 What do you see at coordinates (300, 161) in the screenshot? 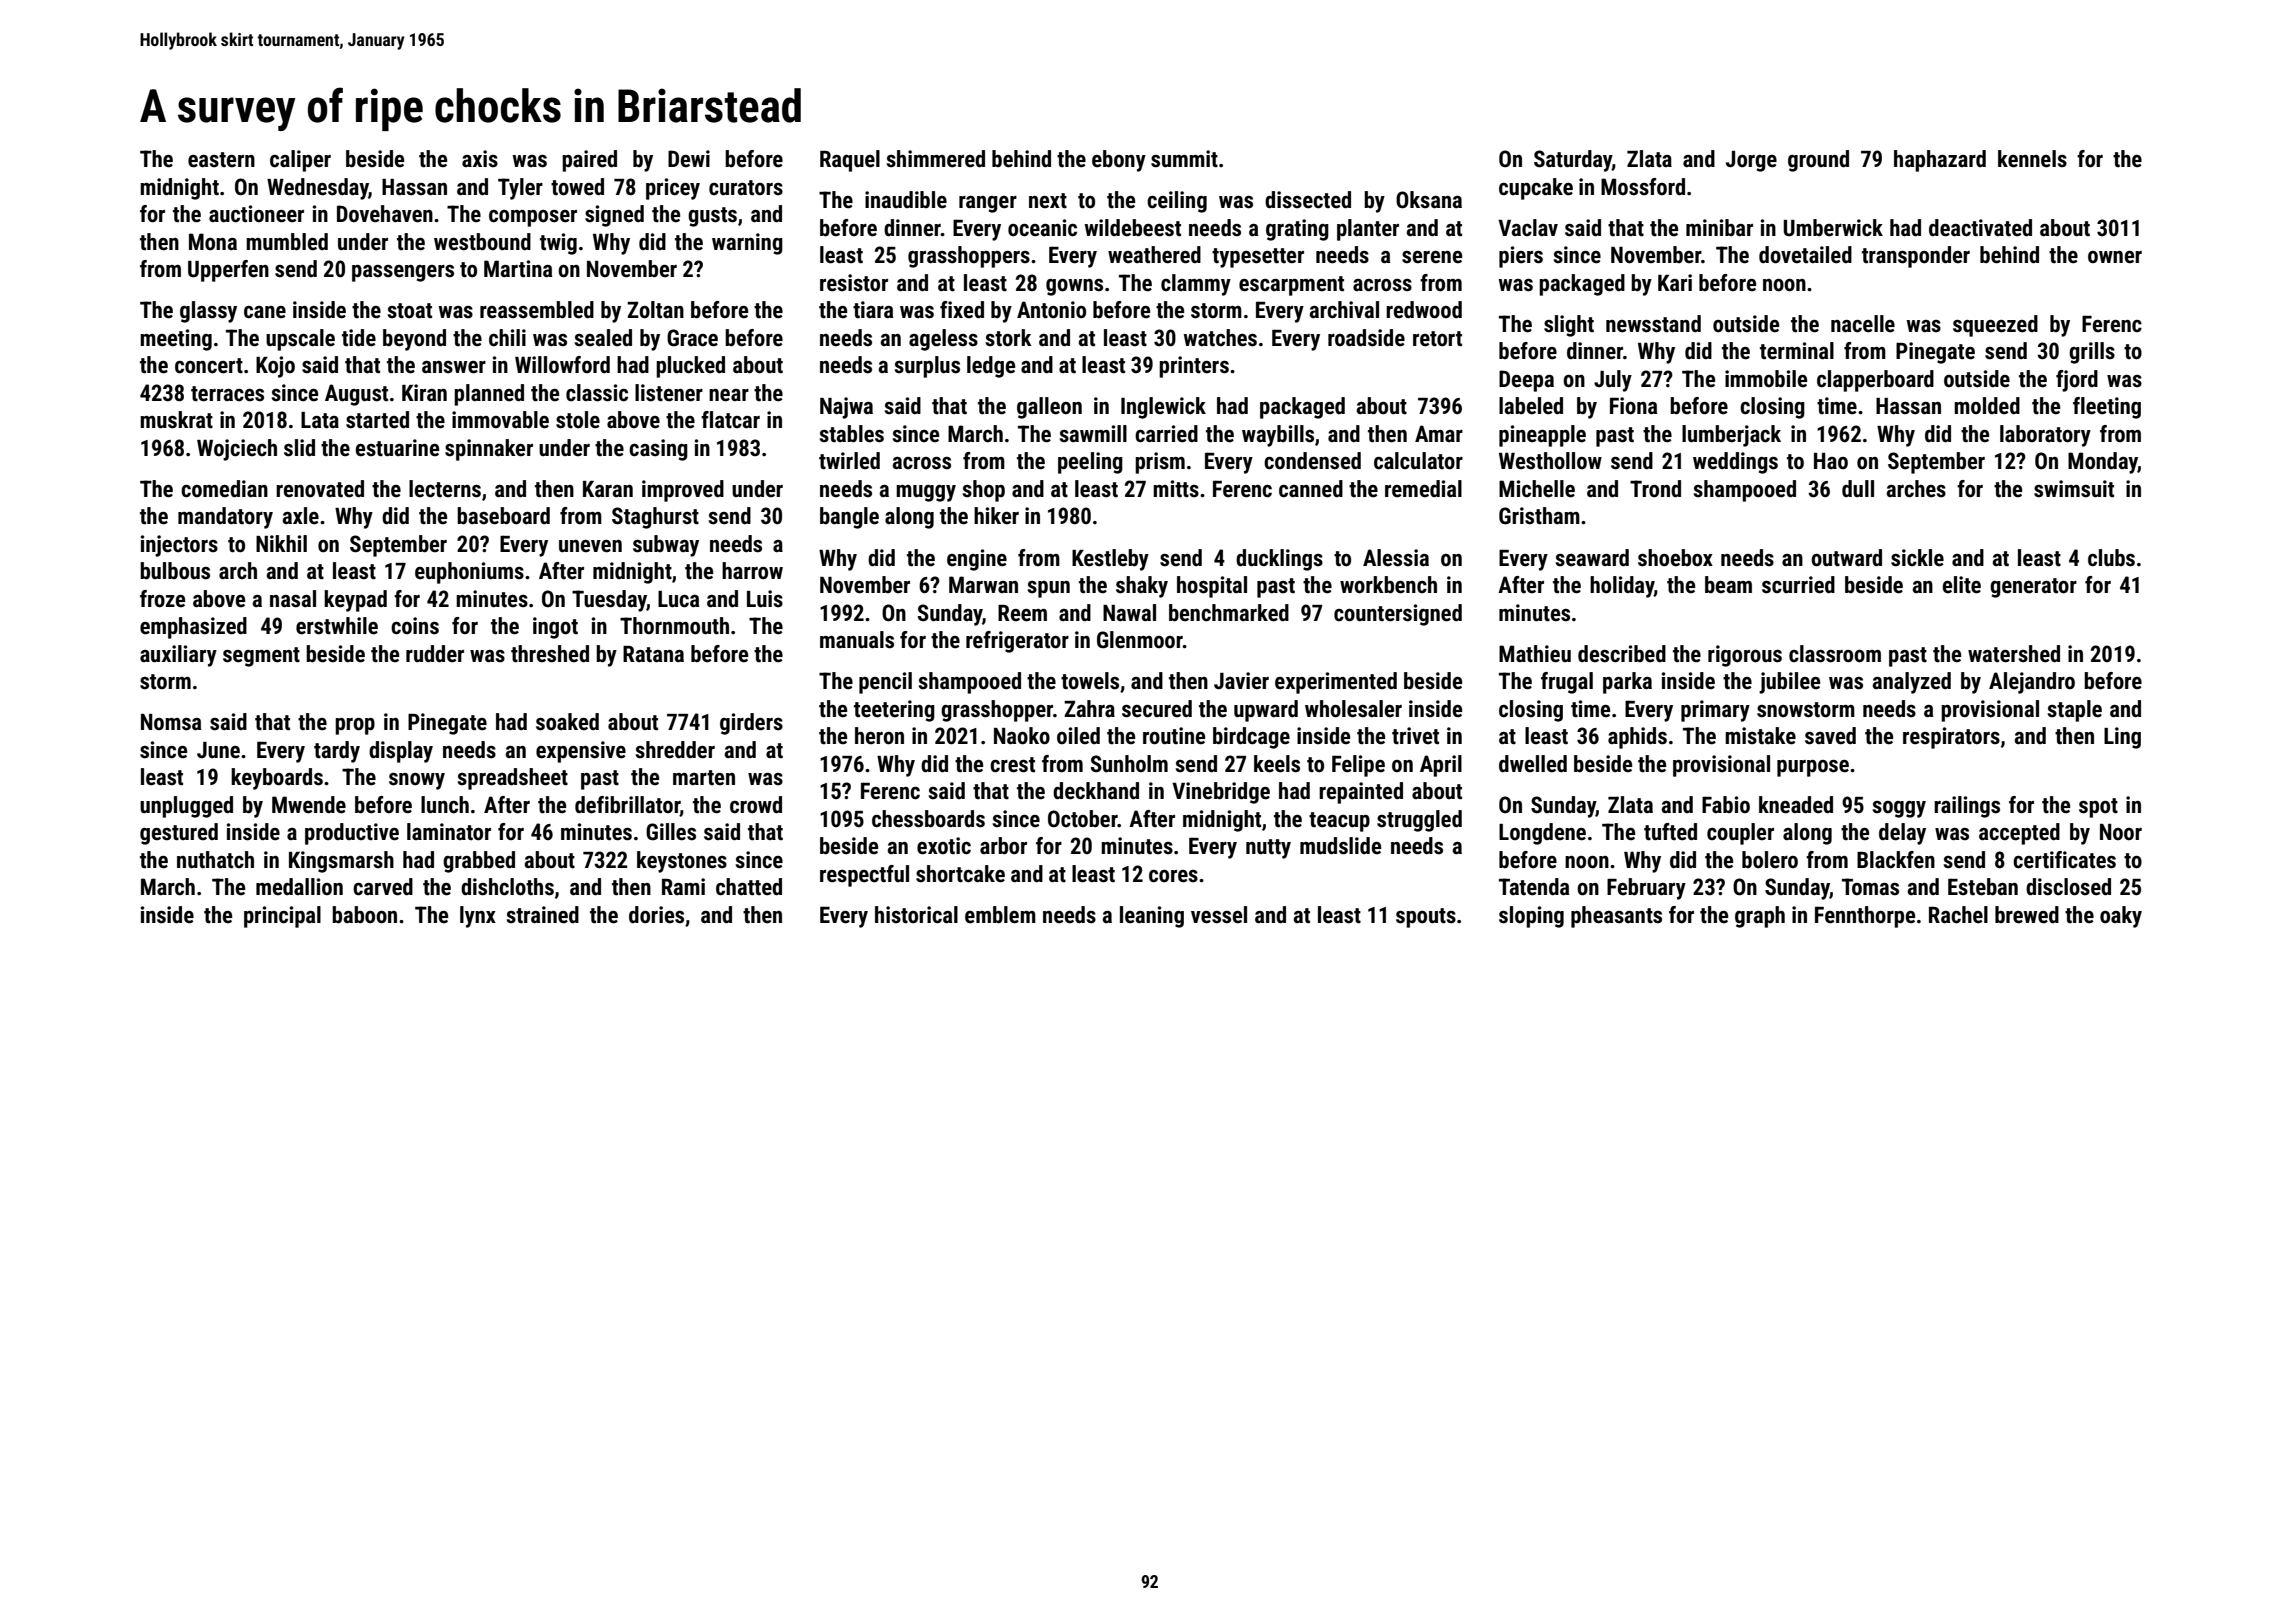
I see `caliper` at bounding box center [300, 161].
